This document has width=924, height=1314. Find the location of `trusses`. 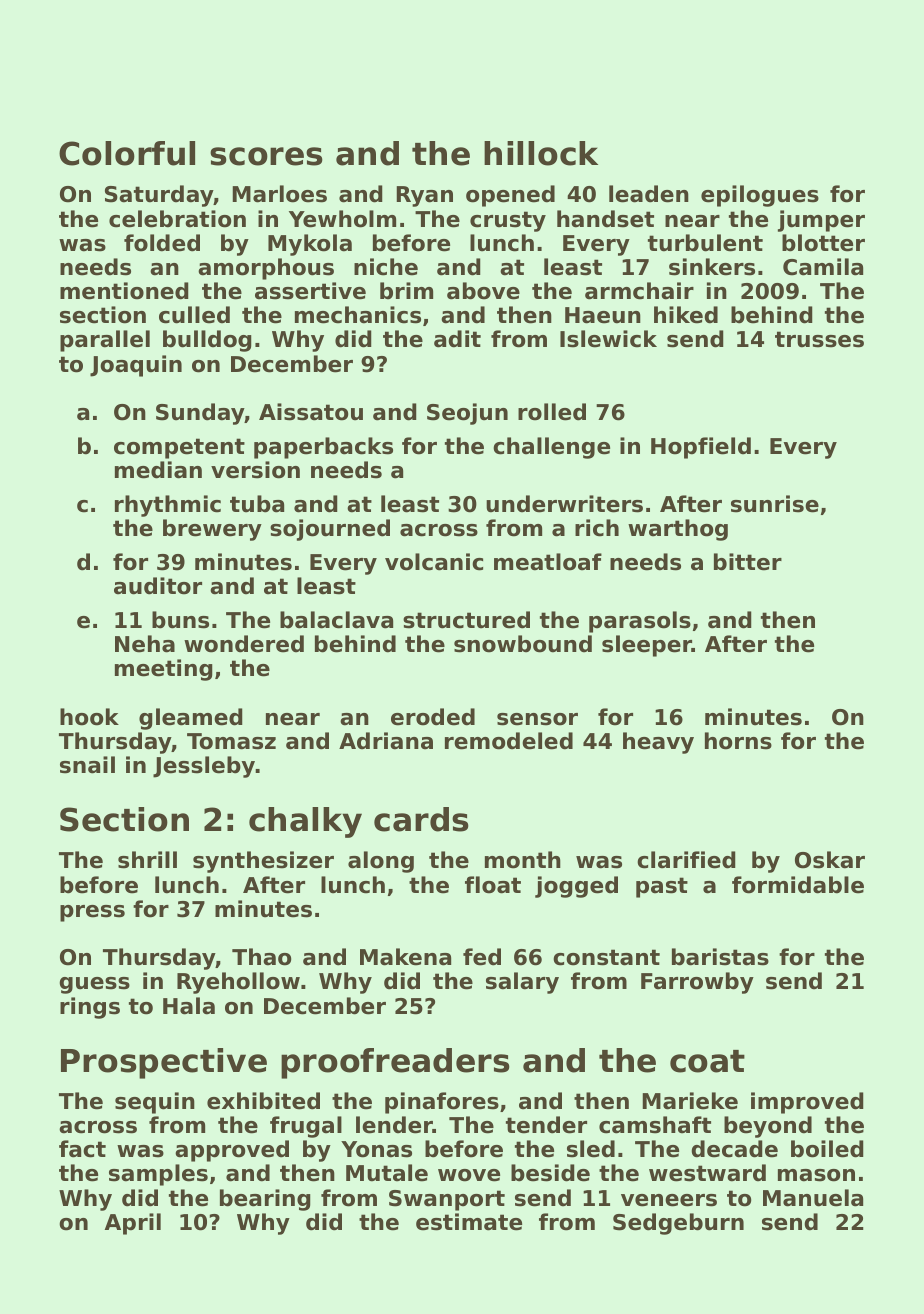

trusses is located at coordinates (819, 339).
